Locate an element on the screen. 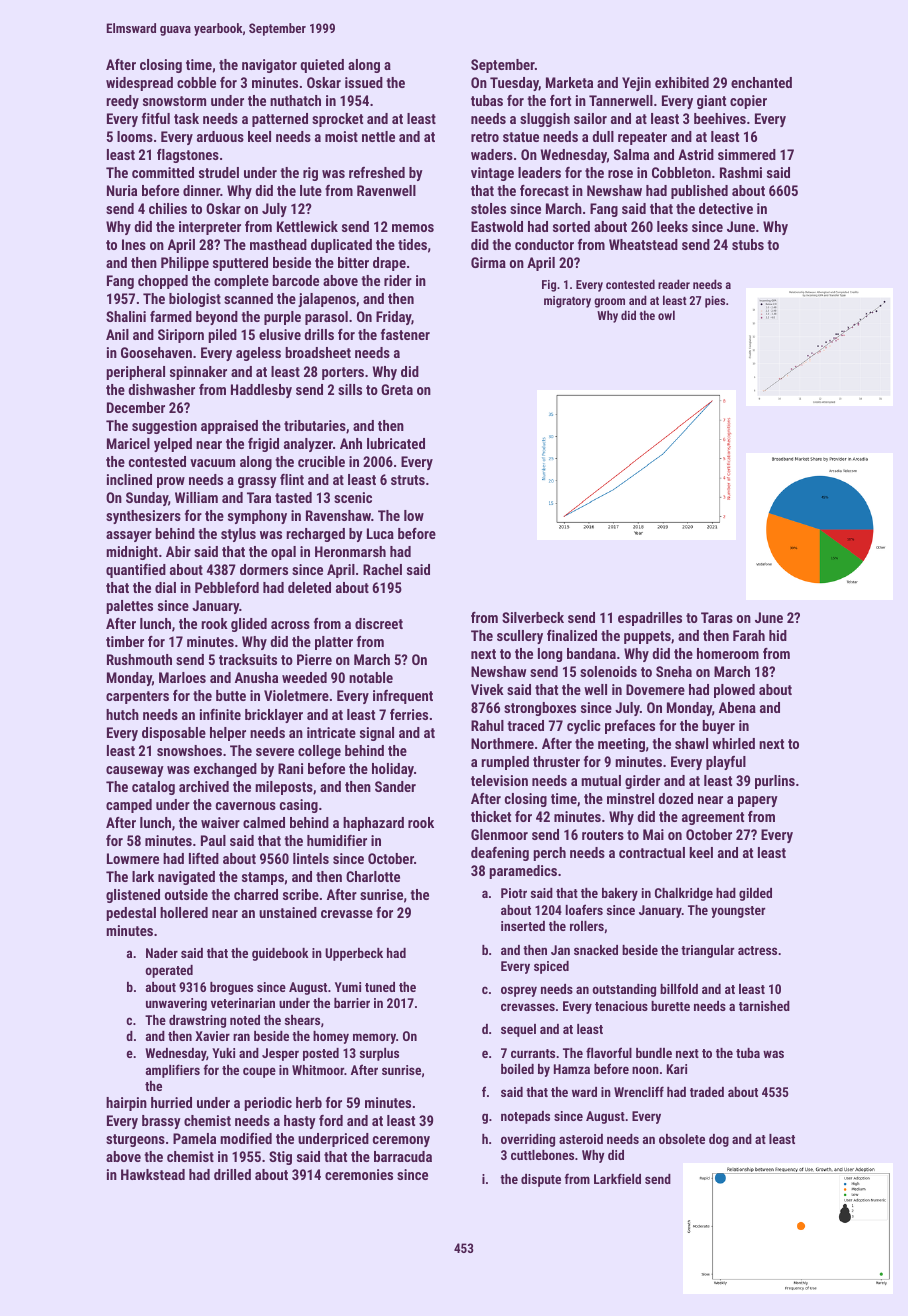 The width and height of the screenshot is (908, 1316). enchanted is located at coordinates (761, 82).
